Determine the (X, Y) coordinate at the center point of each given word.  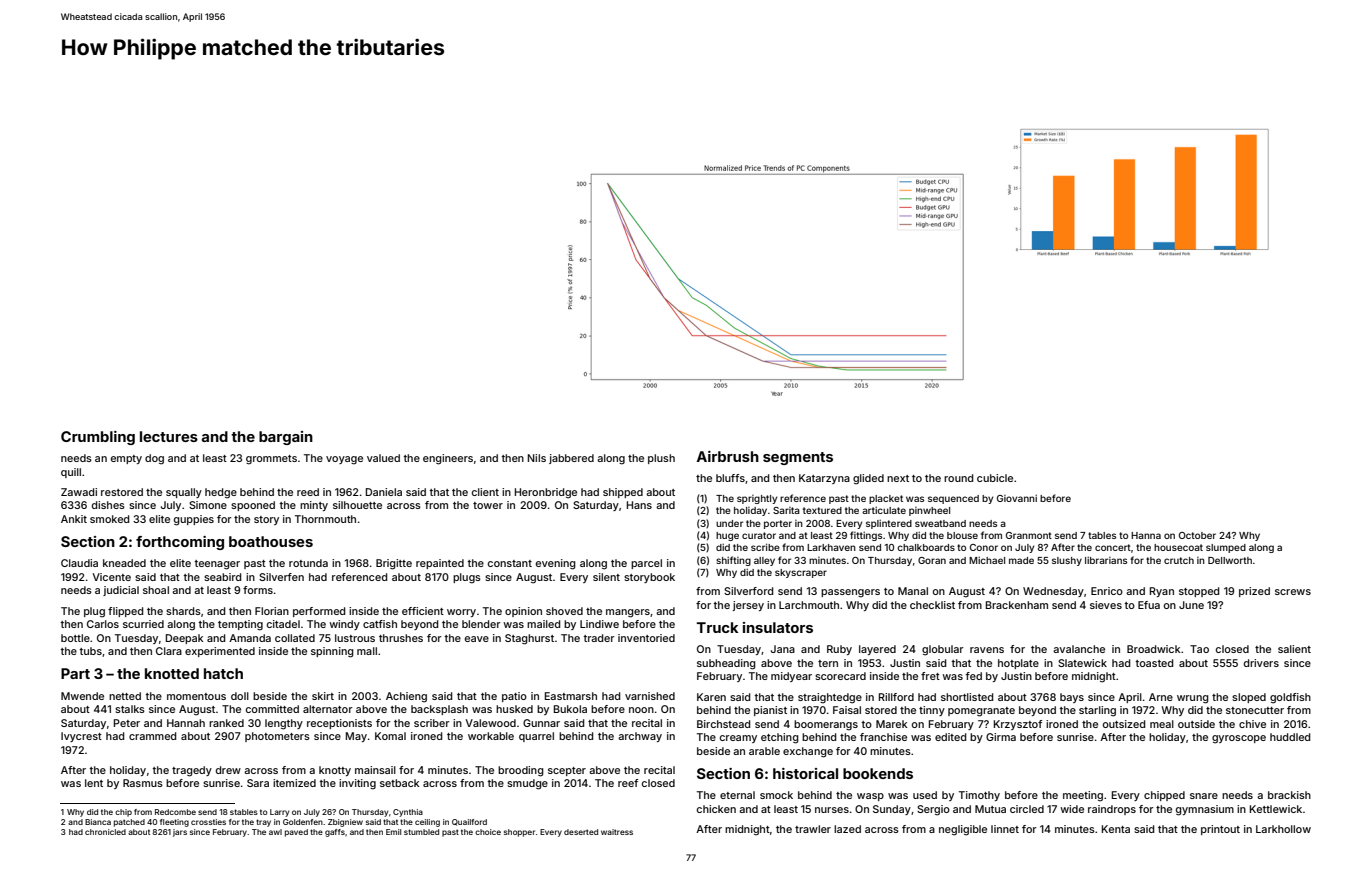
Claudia (79, 563)
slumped (1226, 548)
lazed (847, 829)
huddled (1290, 737)
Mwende (82, 696)
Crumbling (98, 438)
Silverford (748, 591)
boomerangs (826, 725)
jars (180, 833)
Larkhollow (1283, 829)
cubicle (995, 478)
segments (798, 458)
